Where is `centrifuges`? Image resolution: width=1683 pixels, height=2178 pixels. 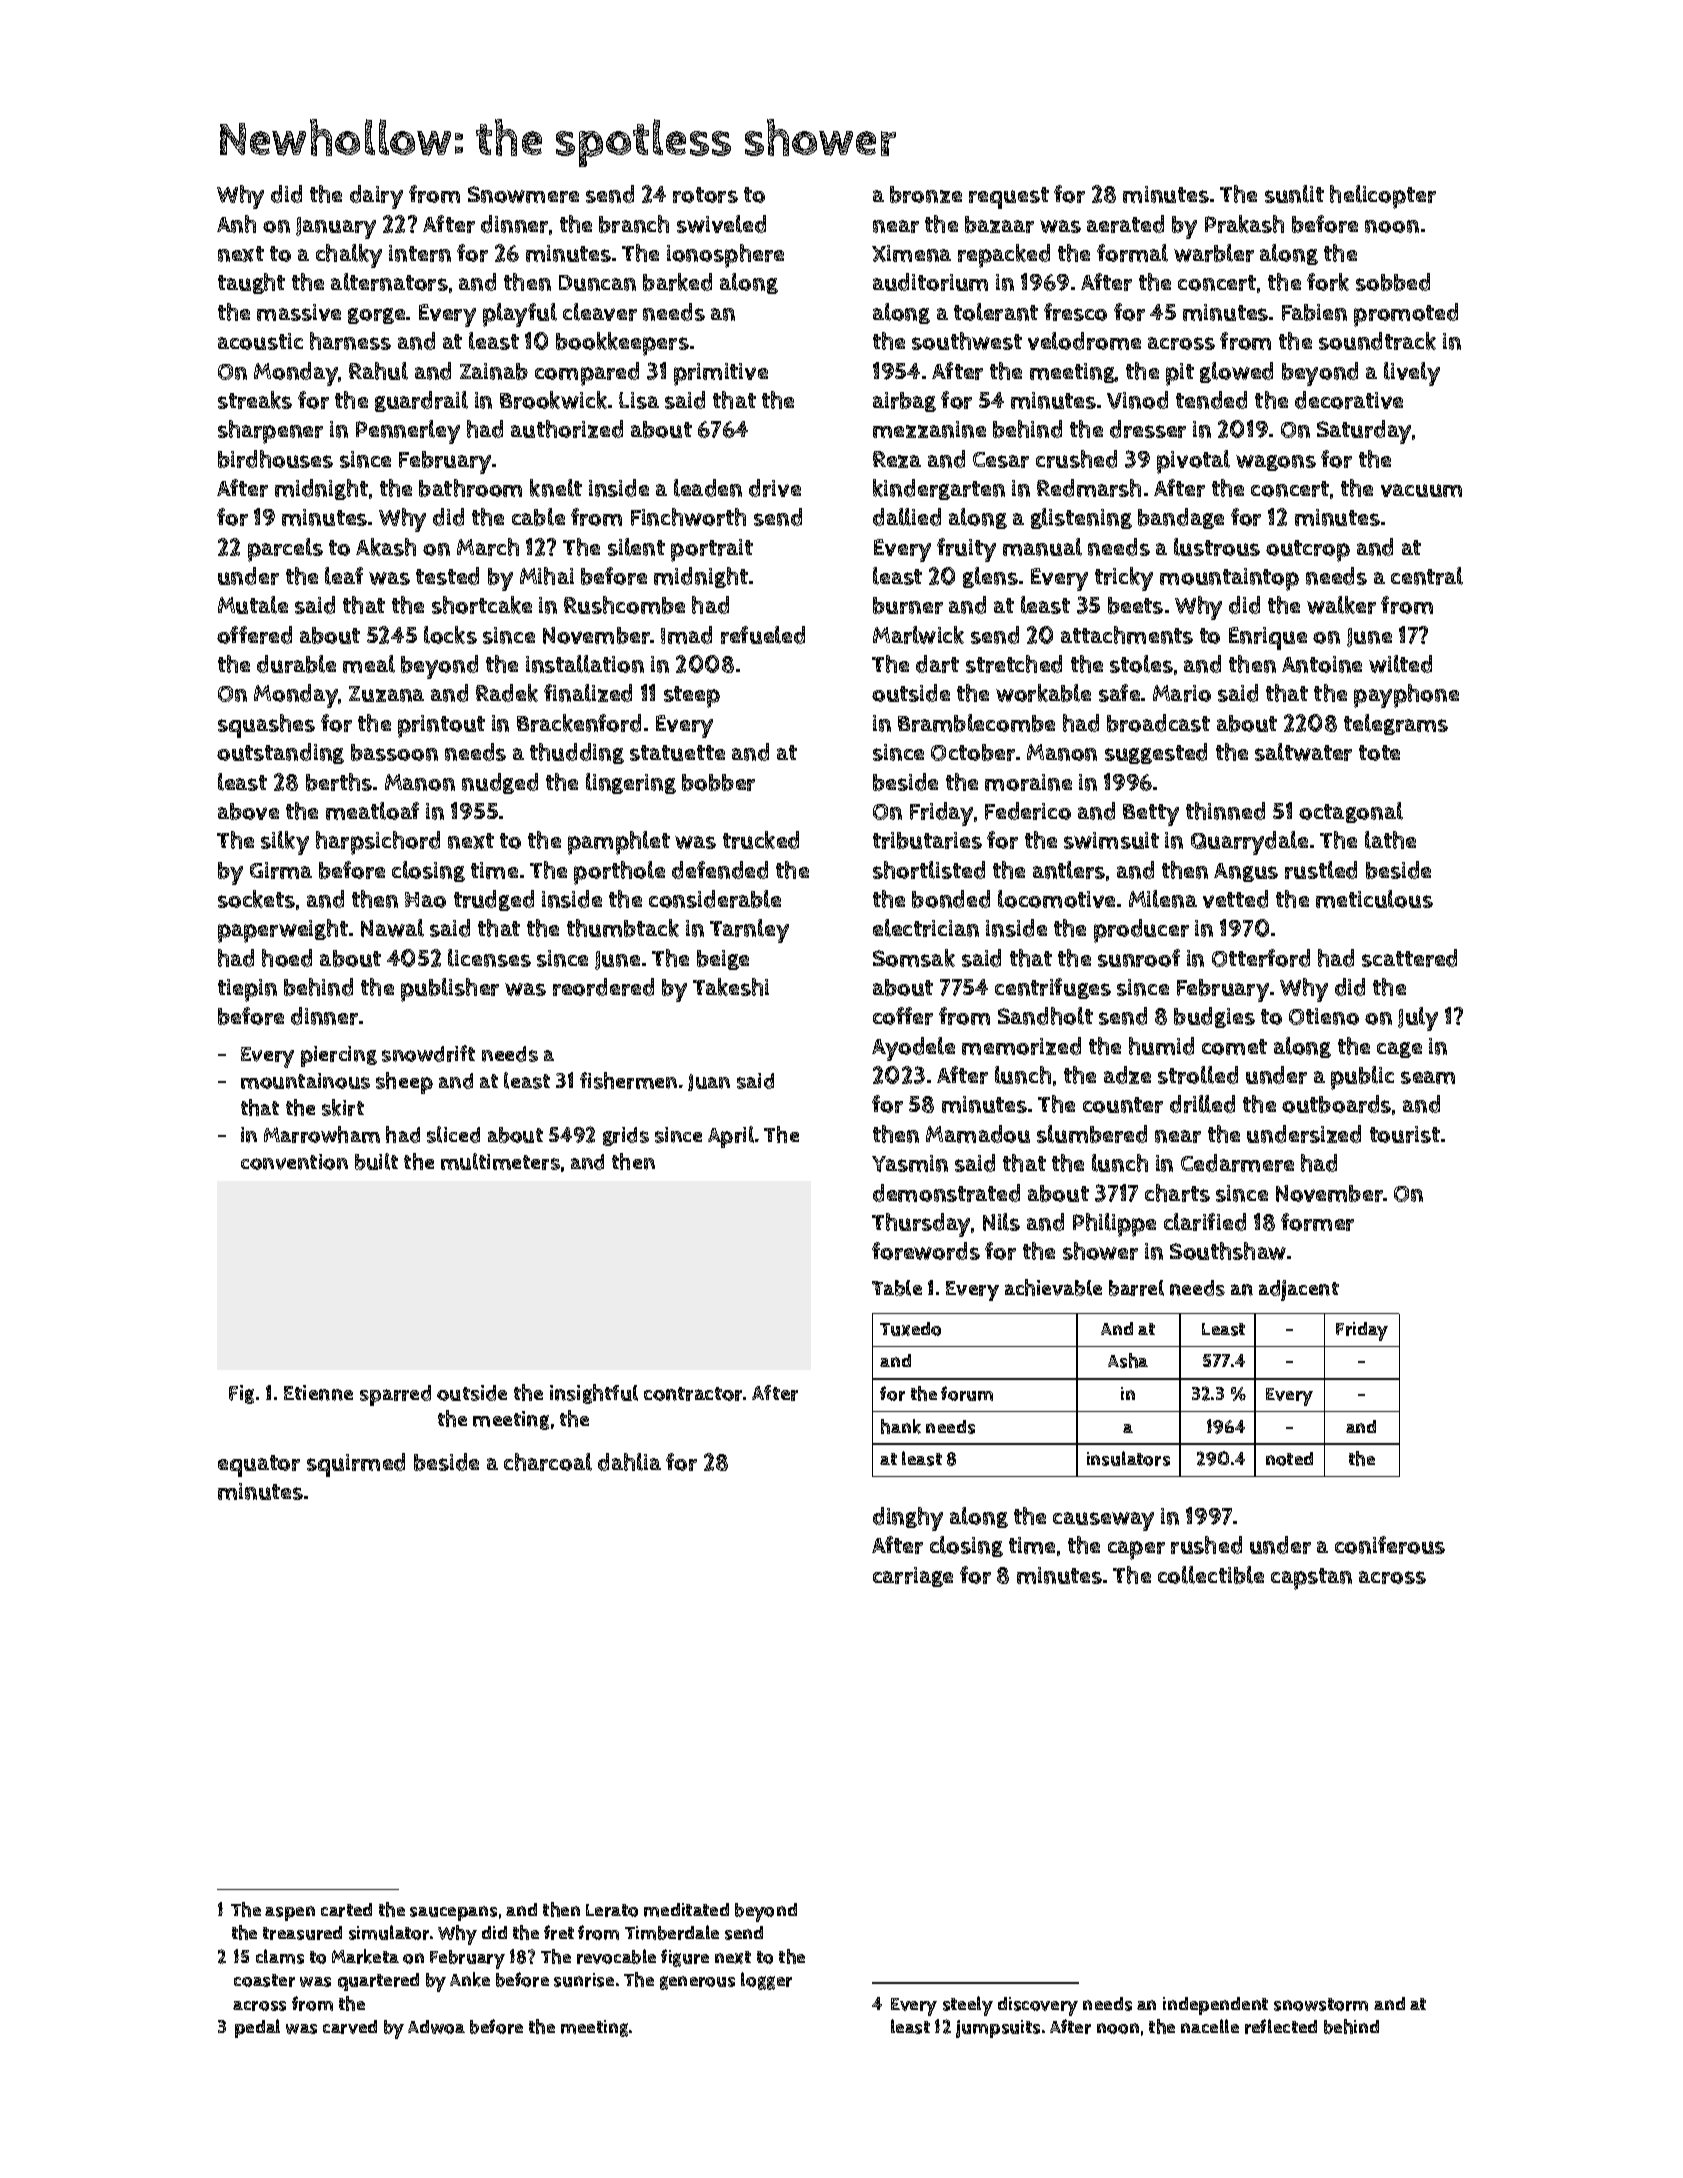 centrifuges is located at coordinates (1053, 988).
